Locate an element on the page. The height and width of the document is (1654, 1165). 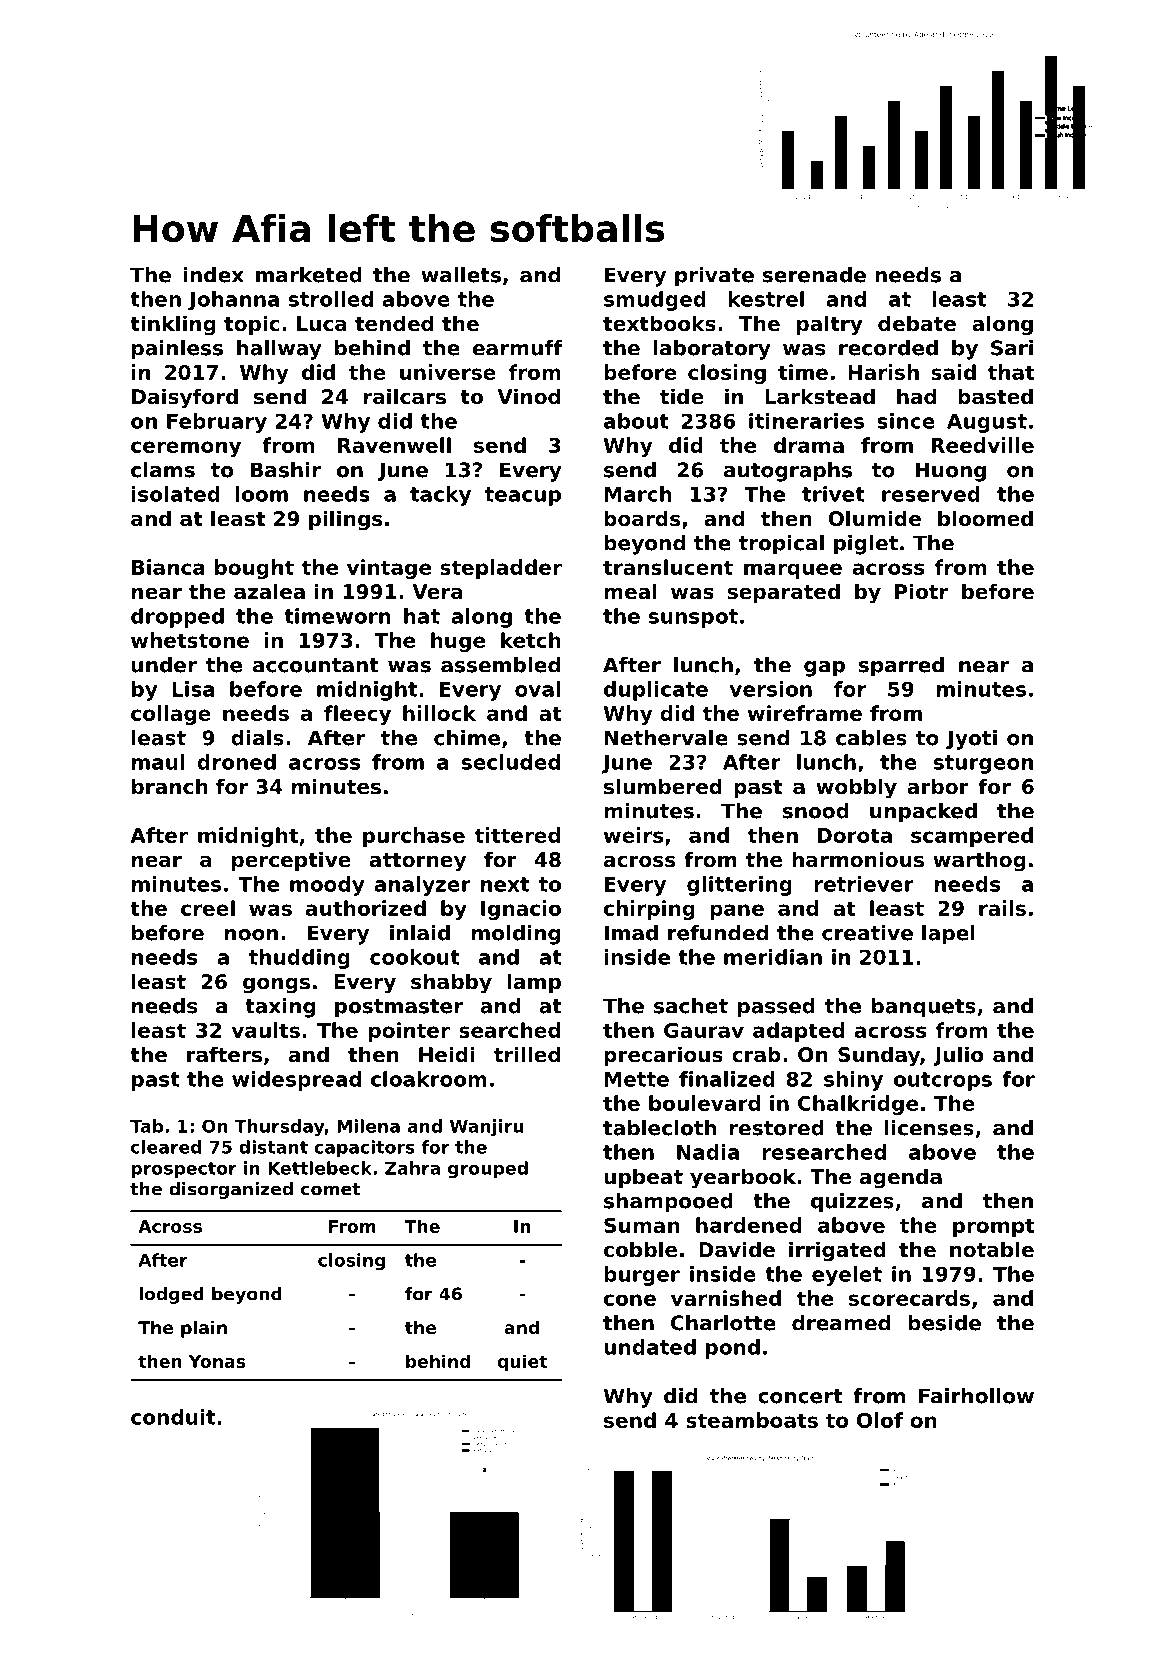
chirping is located at coordinates (649, 910).
